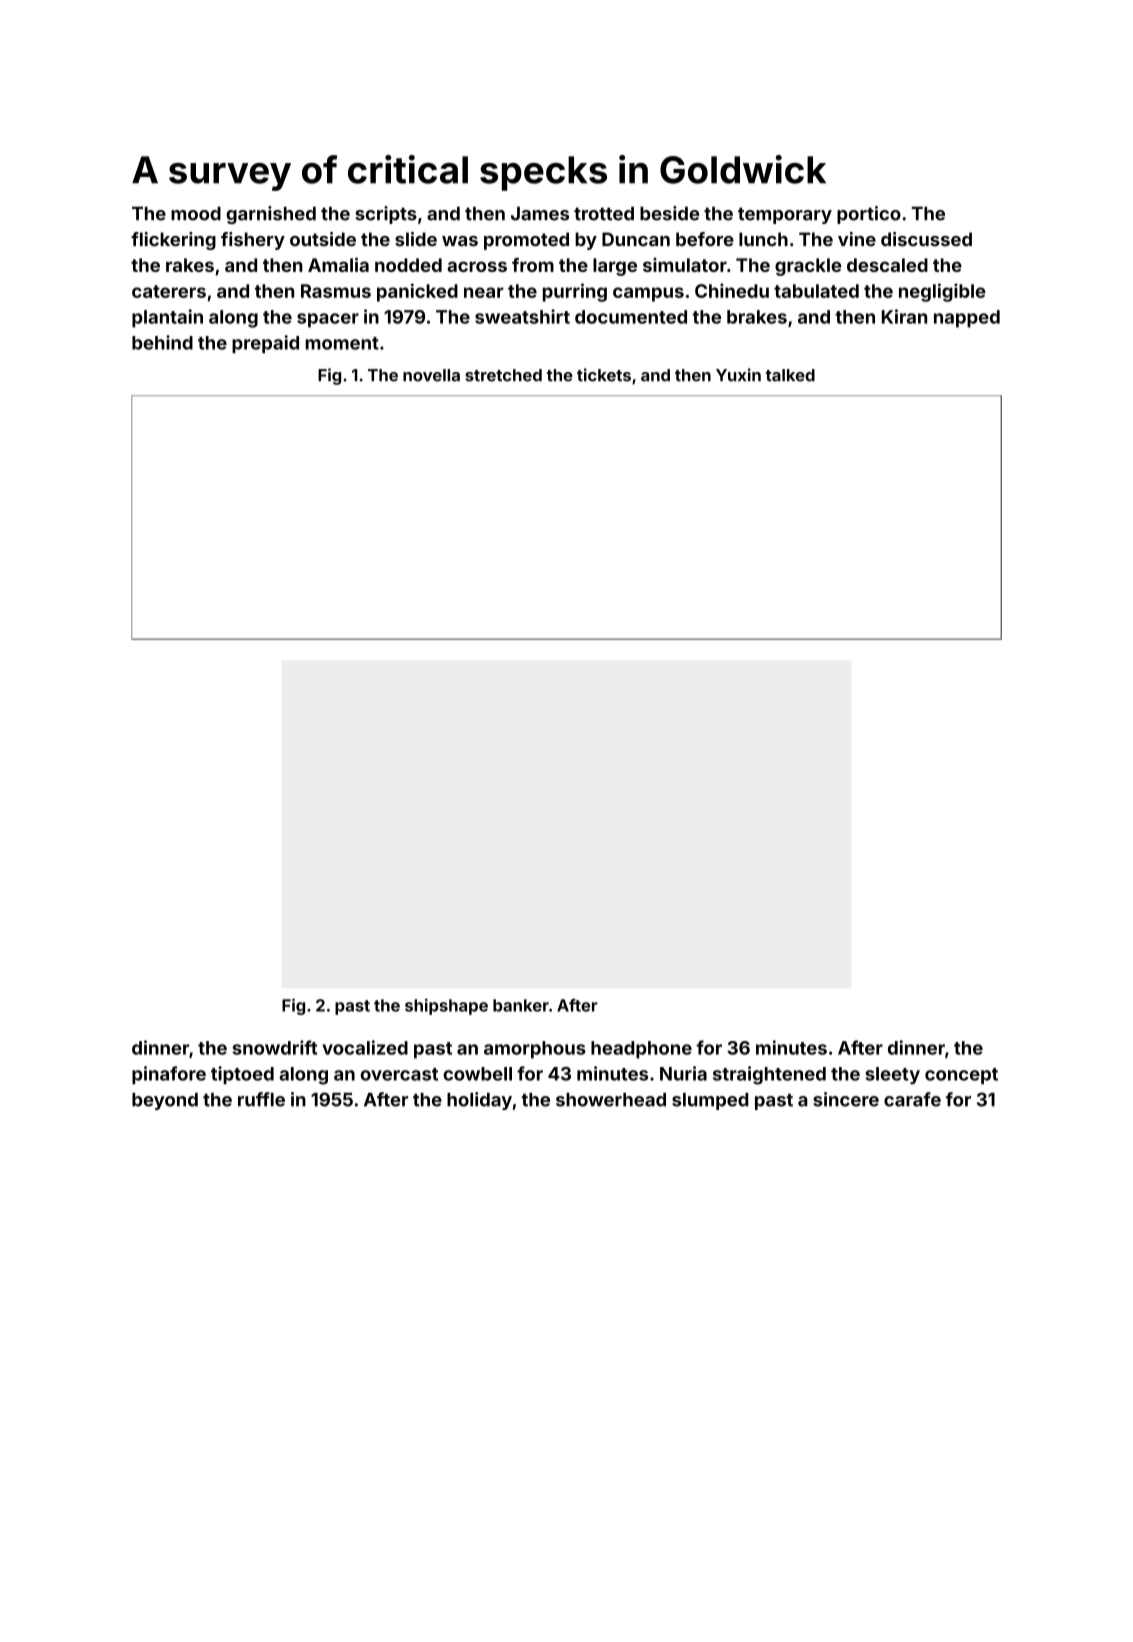  What do you see at coordinates (162, 342) in the image?
I see `behind` at bounding box center [162, 342].
